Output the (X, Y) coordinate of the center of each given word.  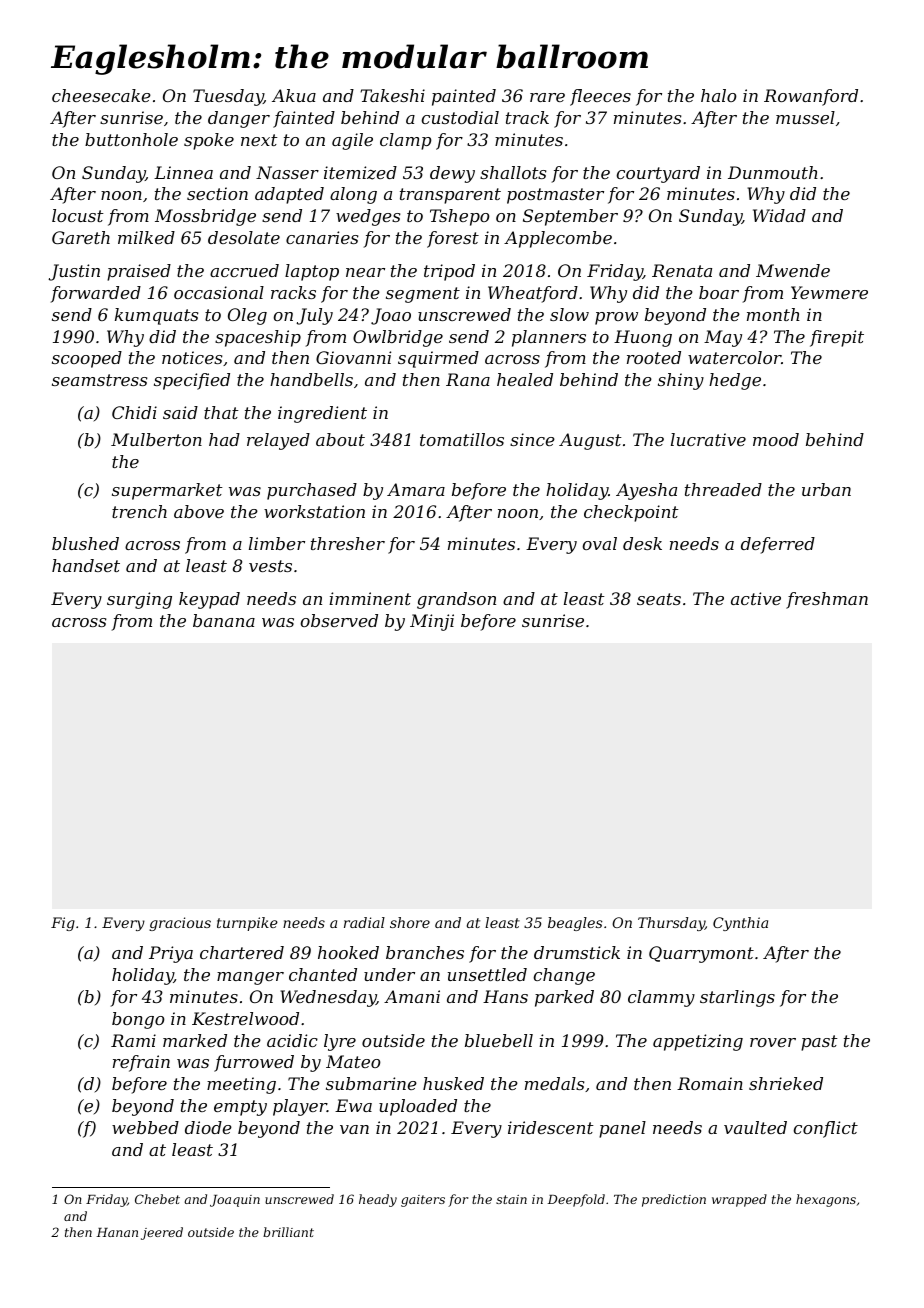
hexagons (826, 1200)
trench (139, 511)
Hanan (117, 1232)
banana (224, 620)
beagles (575, 924)
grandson (456, 600)
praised (139, 272)
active (756, 598)
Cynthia (740, 924)
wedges (368, 217)
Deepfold (576, 1200)
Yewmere (829, 292)
